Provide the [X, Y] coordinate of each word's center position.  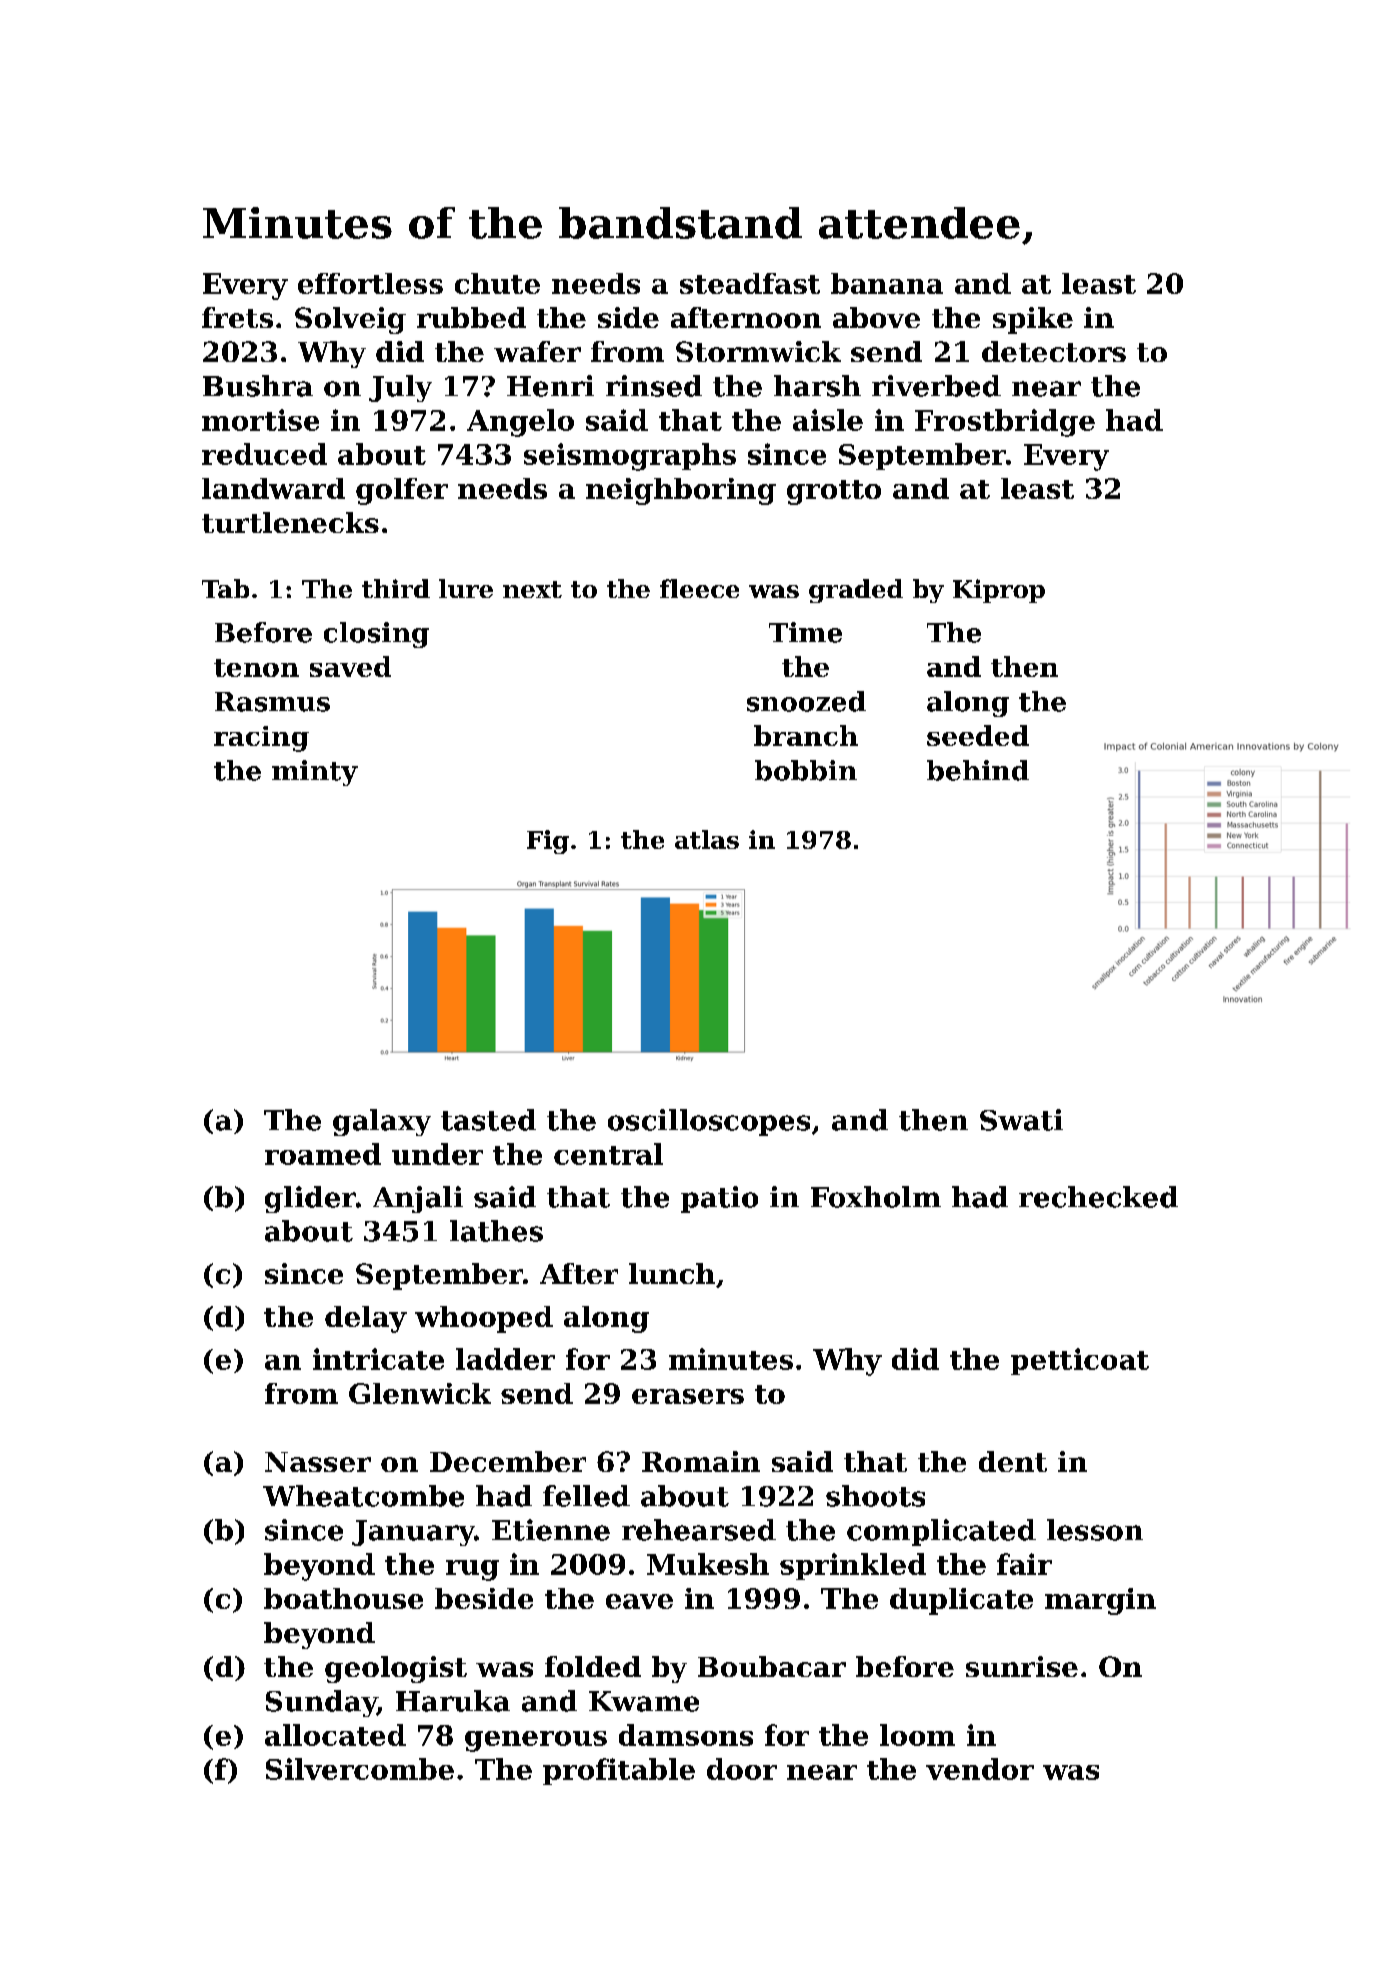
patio [719, 1199]
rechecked [1098, 1197]
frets [237, 317]
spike [1033, 320]
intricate [378, 1359]
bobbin [806, 770]
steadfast [750, 283]
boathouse [343, 1598]
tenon [256, 668]
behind [978, 770]
